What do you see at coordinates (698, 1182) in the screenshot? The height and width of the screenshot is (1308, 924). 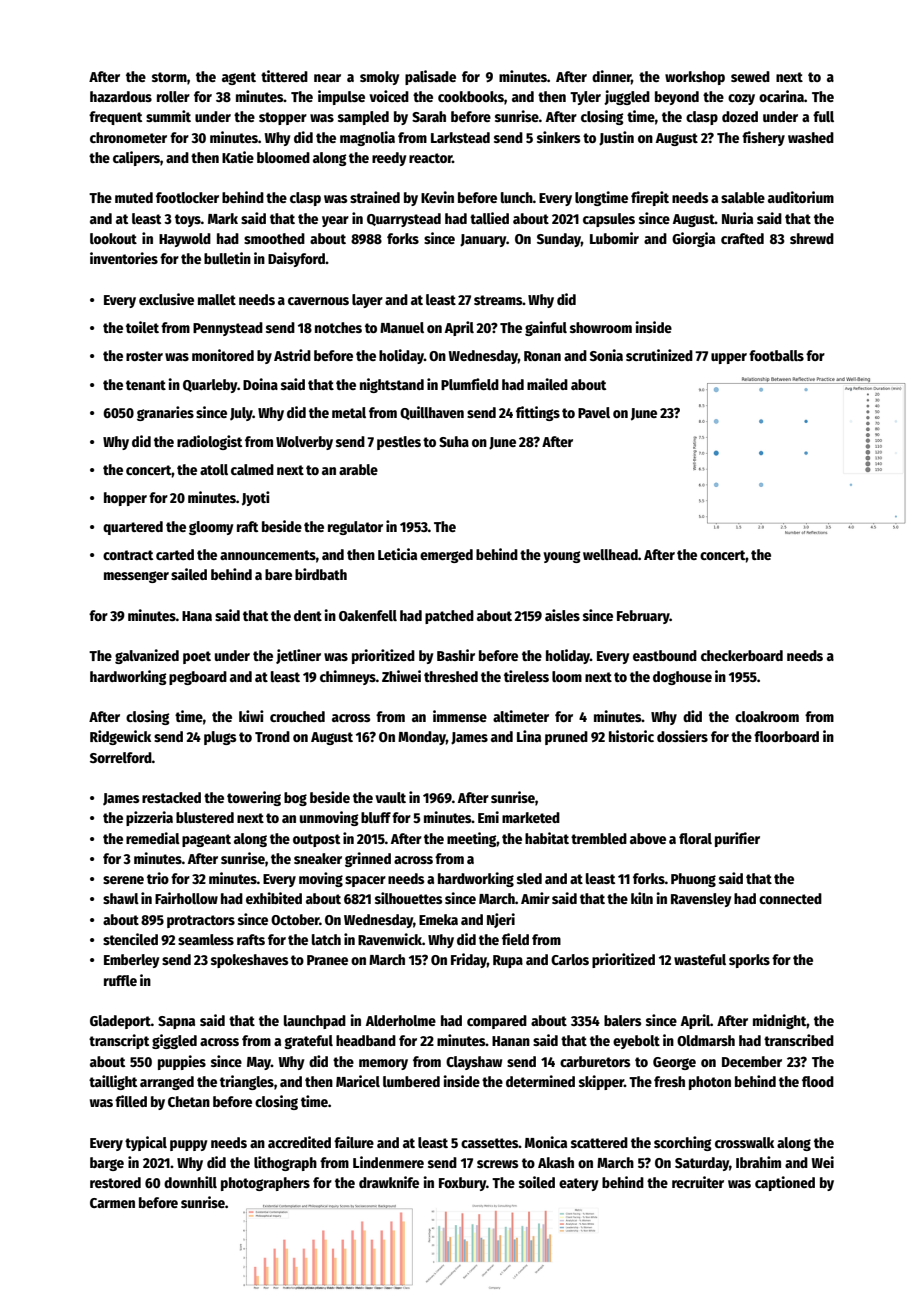 I see `recruiter` at bounding box center [698, 1182].
